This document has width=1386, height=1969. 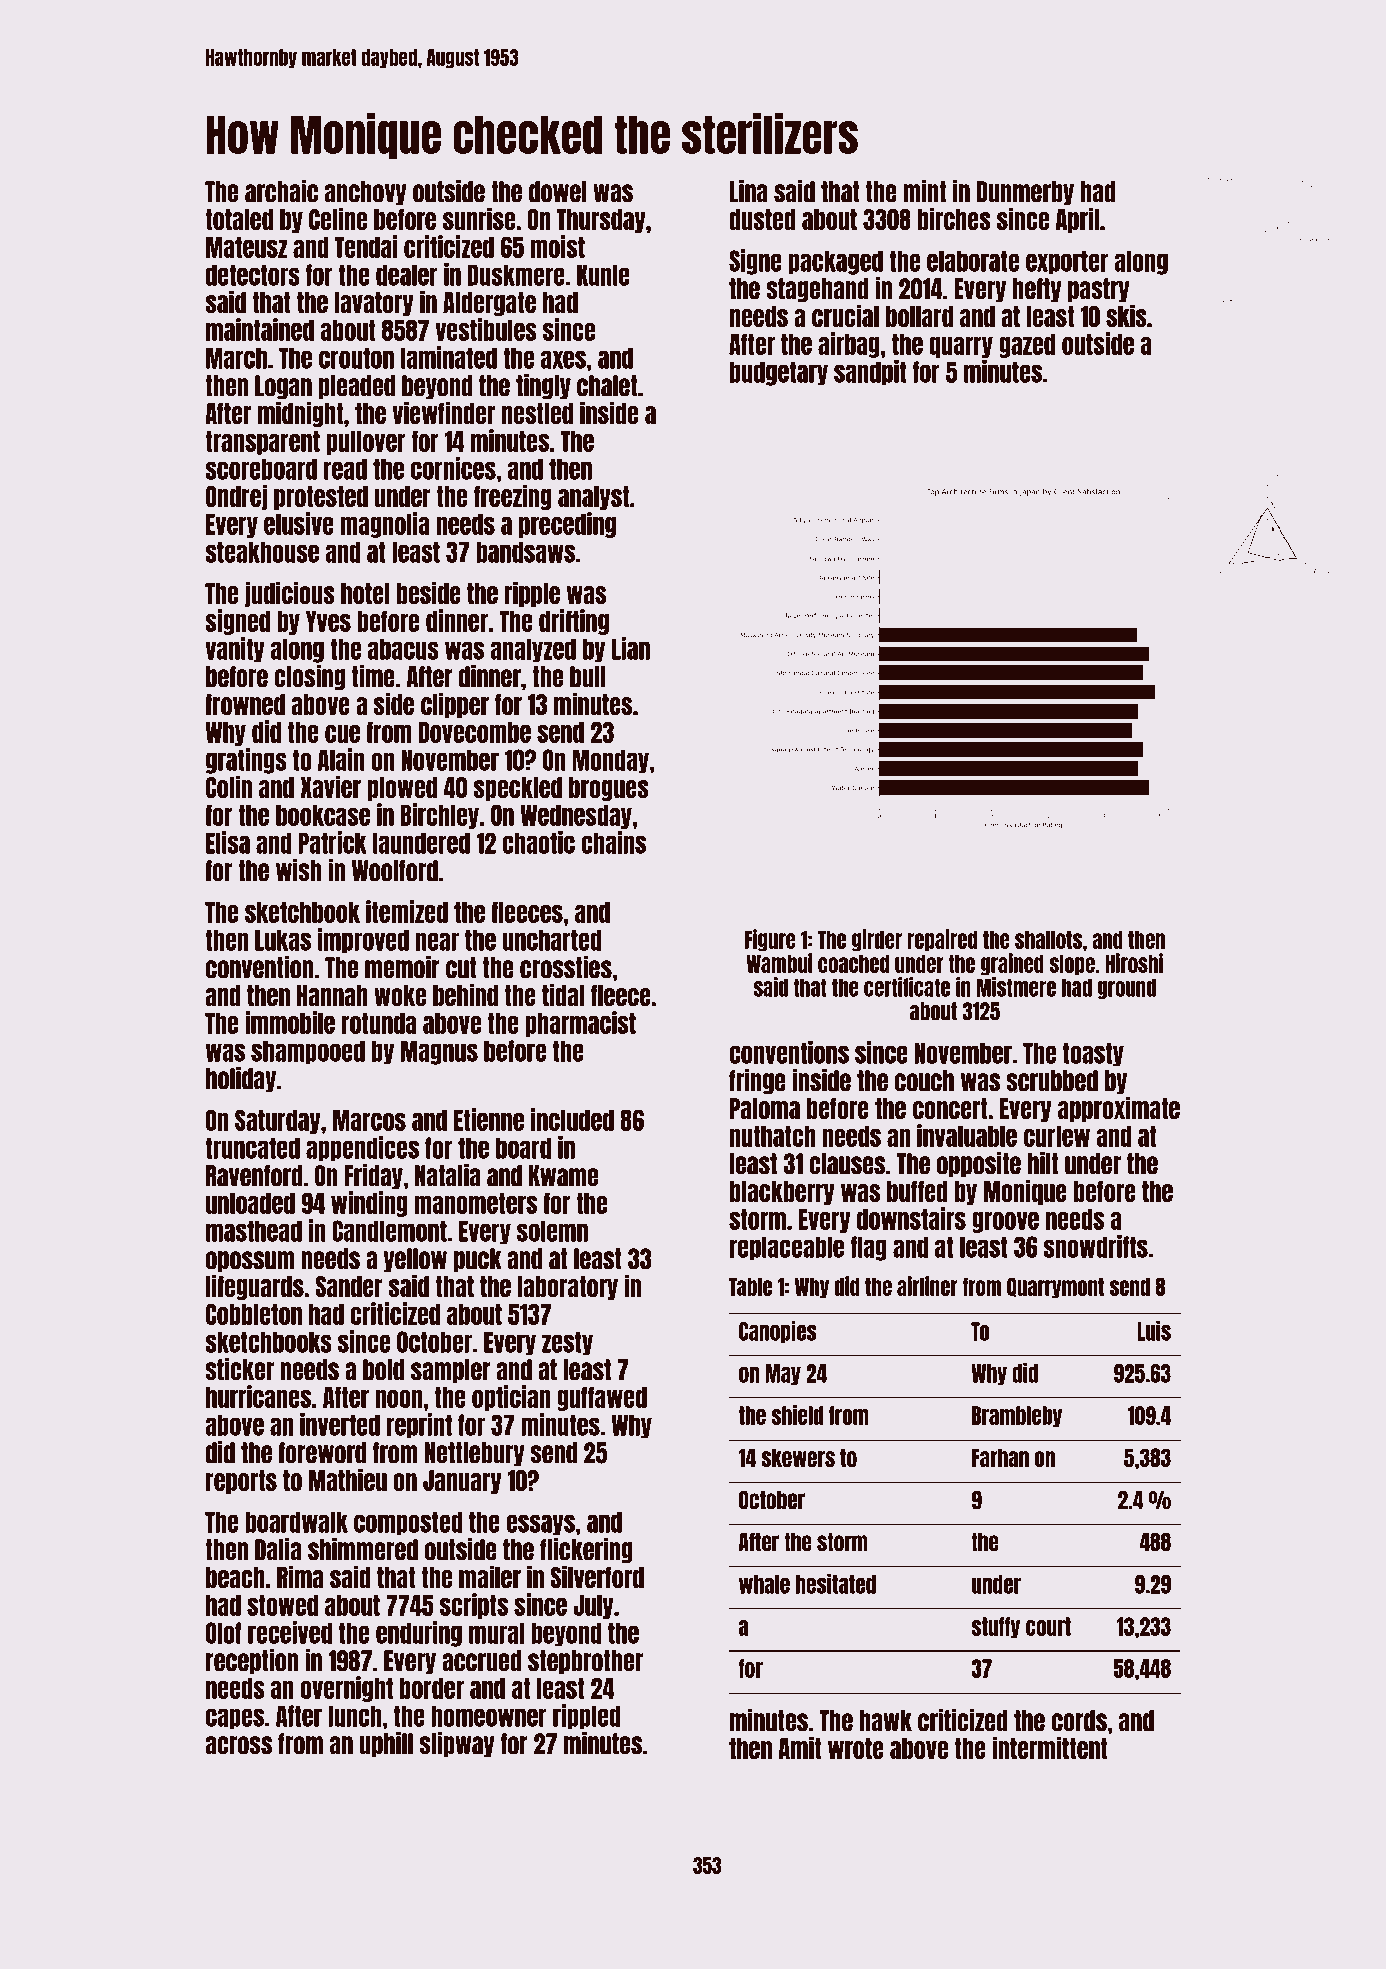 I want to click on appendices, so click(x=362, y=1148).
